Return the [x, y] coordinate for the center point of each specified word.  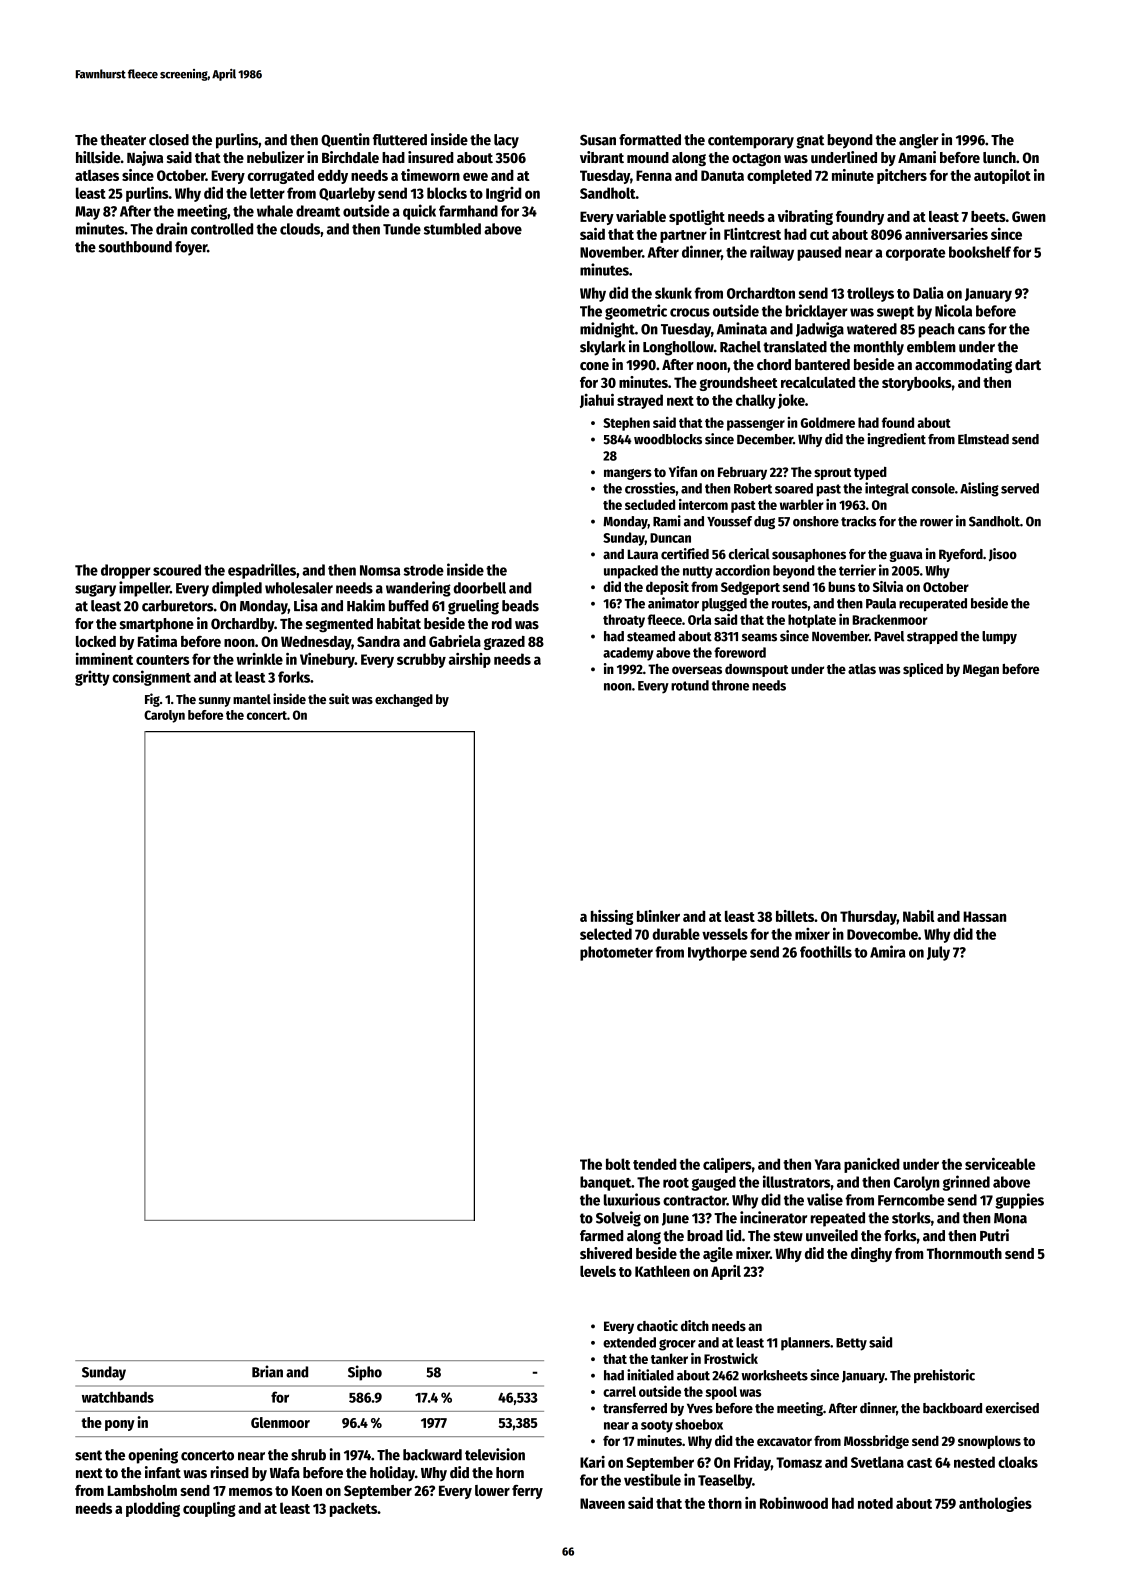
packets [353, 1509]
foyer [191, 248]
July [938, 953]
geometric [636, 312]
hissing [612, 917]
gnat [810, 142]
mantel [252, 699]
